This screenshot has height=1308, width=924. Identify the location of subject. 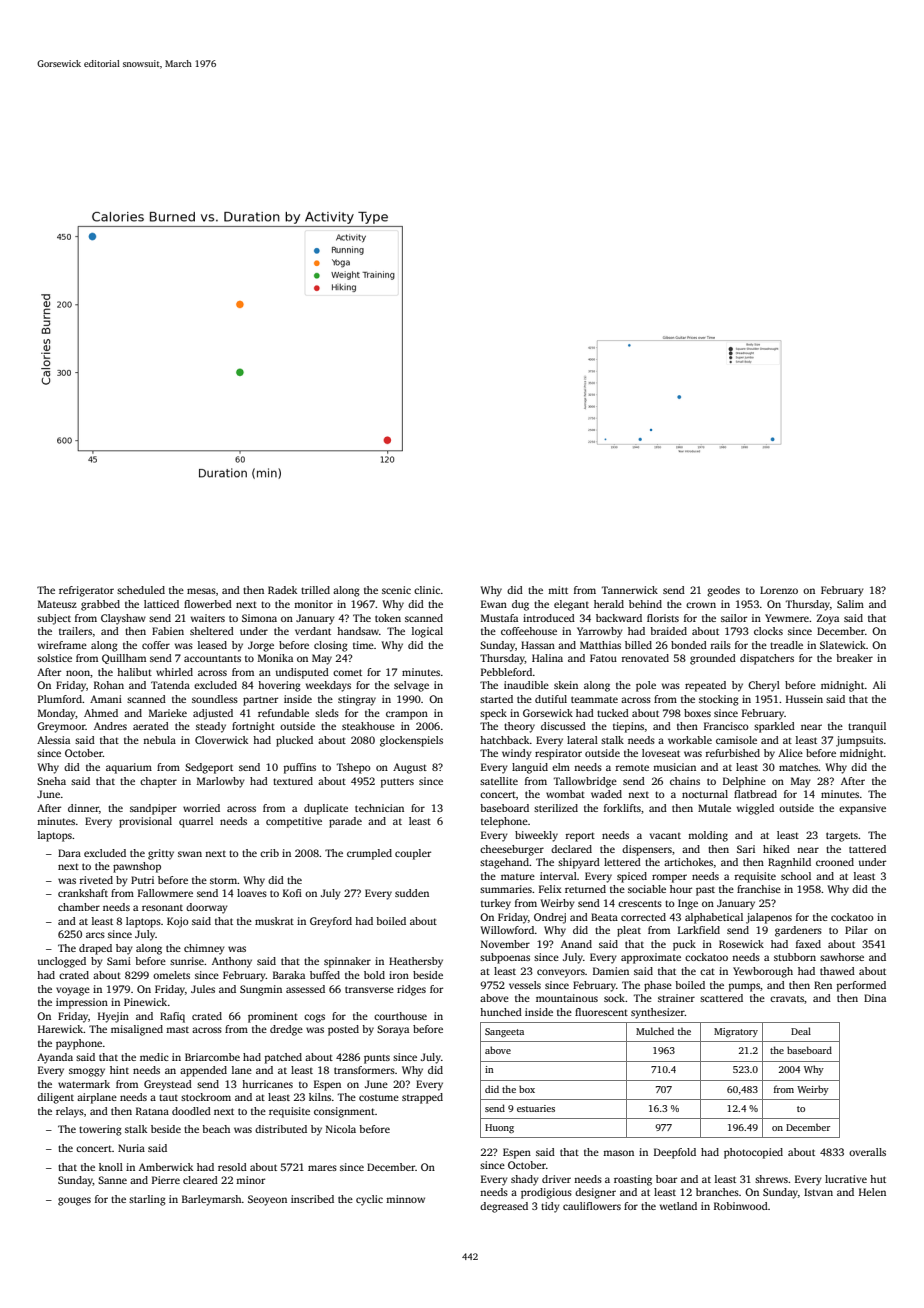
(54, 619).
